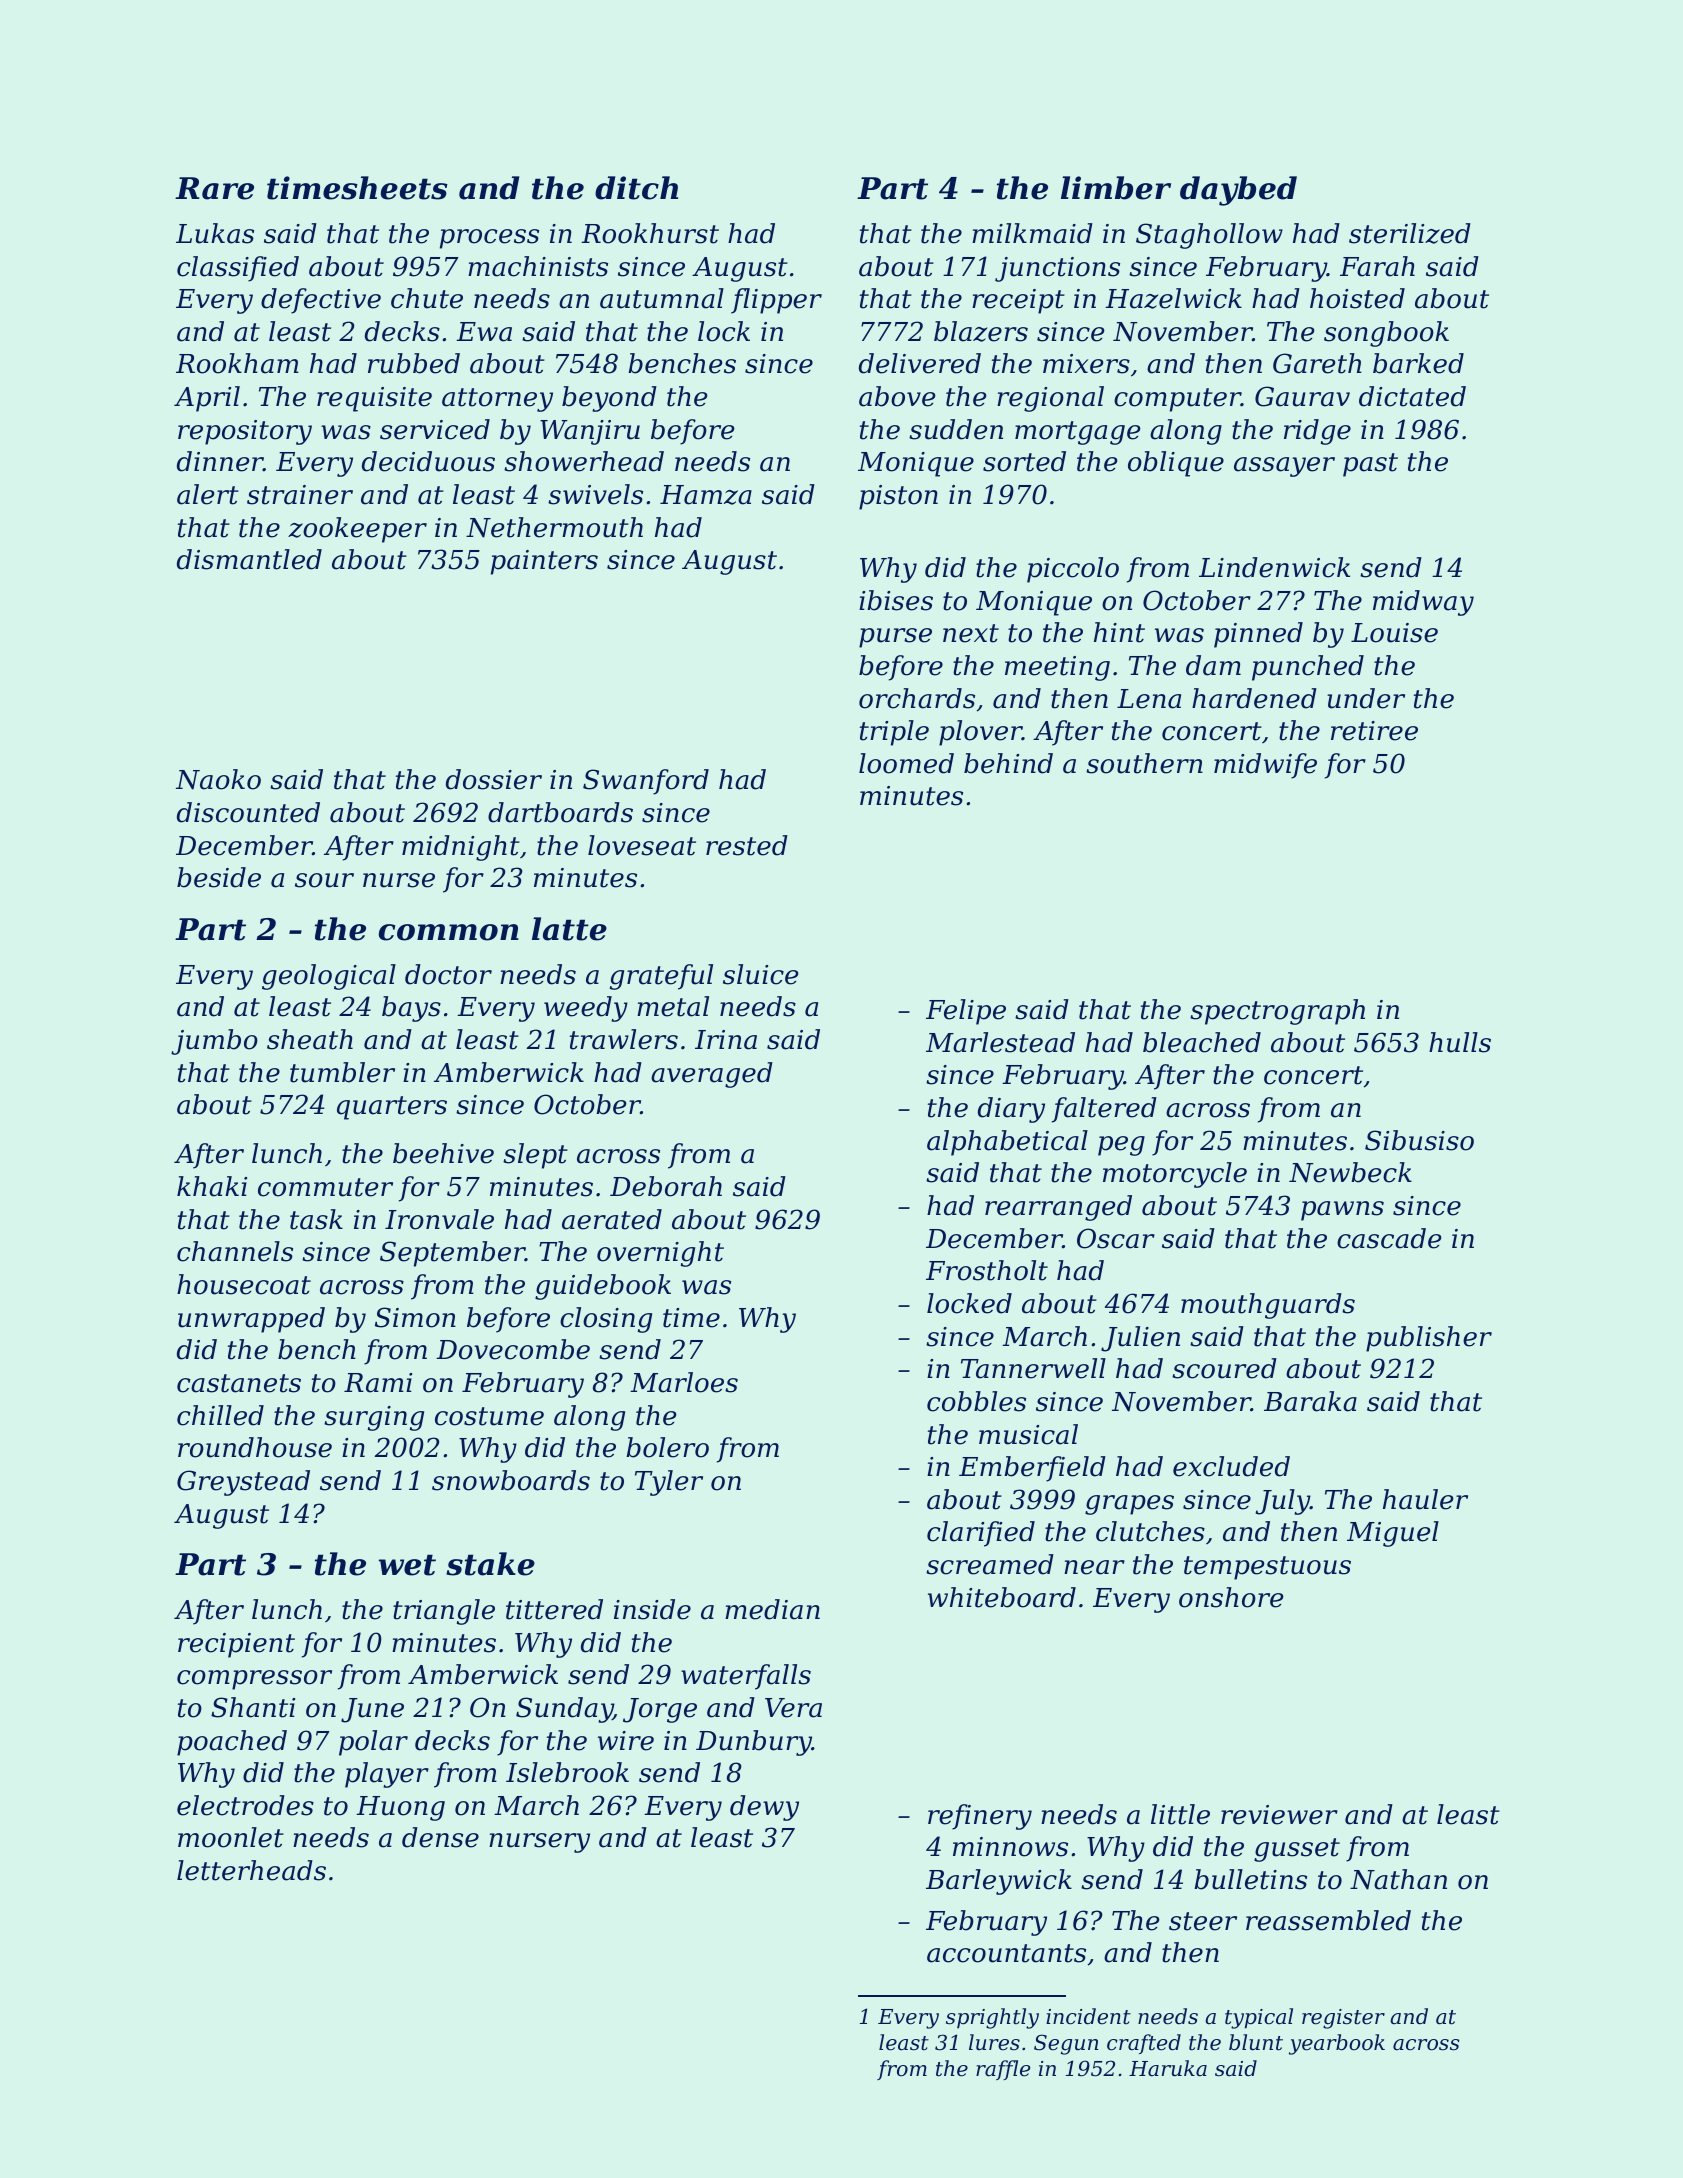 The height and width of the screenshot is (2178, 1683). I want to click on Shanti, so click(253, 1707).
